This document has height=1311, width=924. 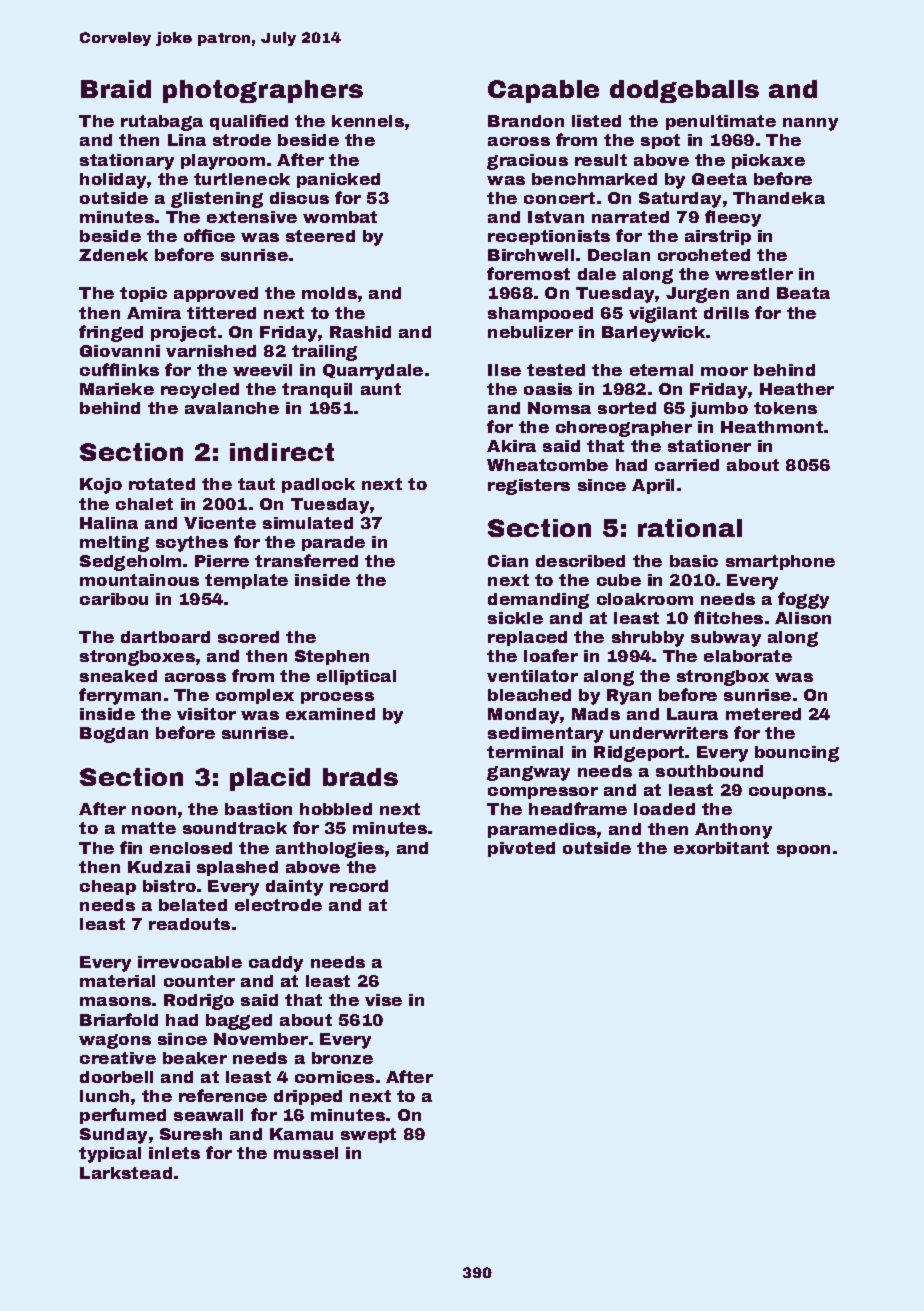 I want to click on drills, so click(x=726, y=313).
